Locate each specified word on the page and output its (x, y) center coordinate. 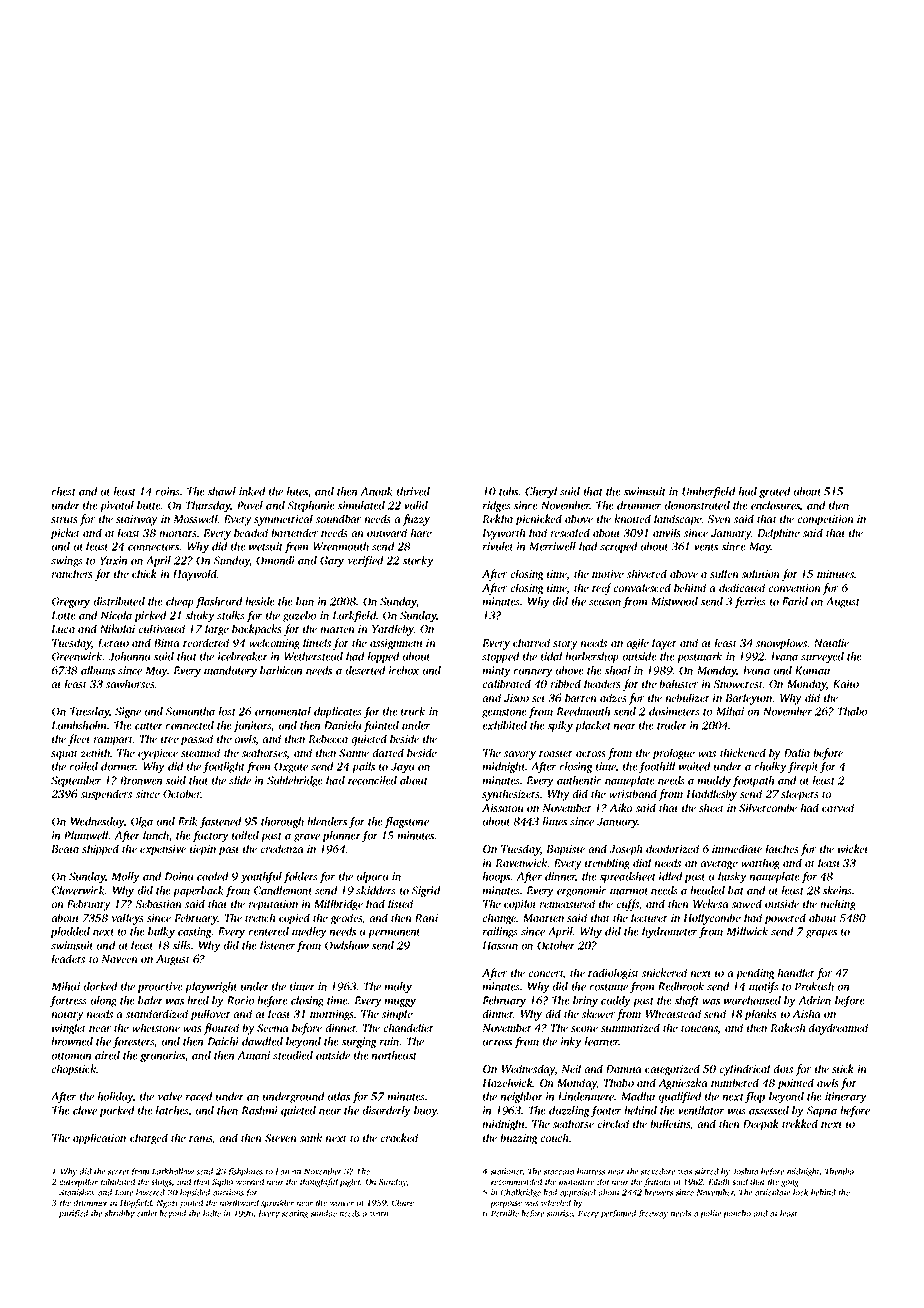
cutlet (147, 1213)
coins (168, 491)
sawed (747, 903)
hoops (496, 877)
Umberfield (708, 492)
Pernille (505, 1213)
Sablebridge (295, 781)
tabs (508, 491)
